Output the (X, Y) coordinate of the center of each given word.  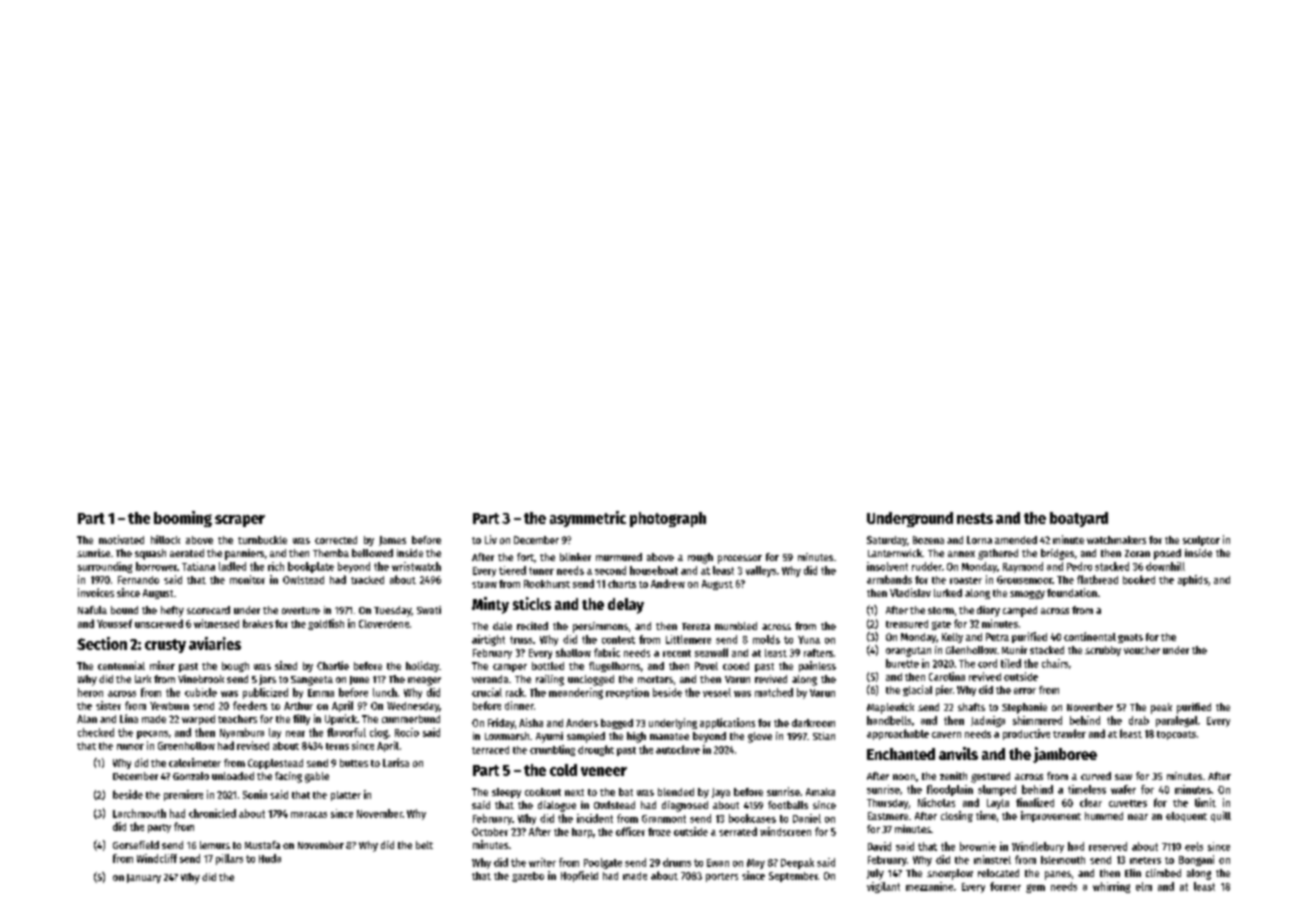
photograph (668, 519)
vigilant (883, 887)
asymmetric (588, 519)
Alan (87, 719)
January (144, 878)
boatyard (1079, 519)
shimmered (1037, 720)
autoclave (678, 749)
